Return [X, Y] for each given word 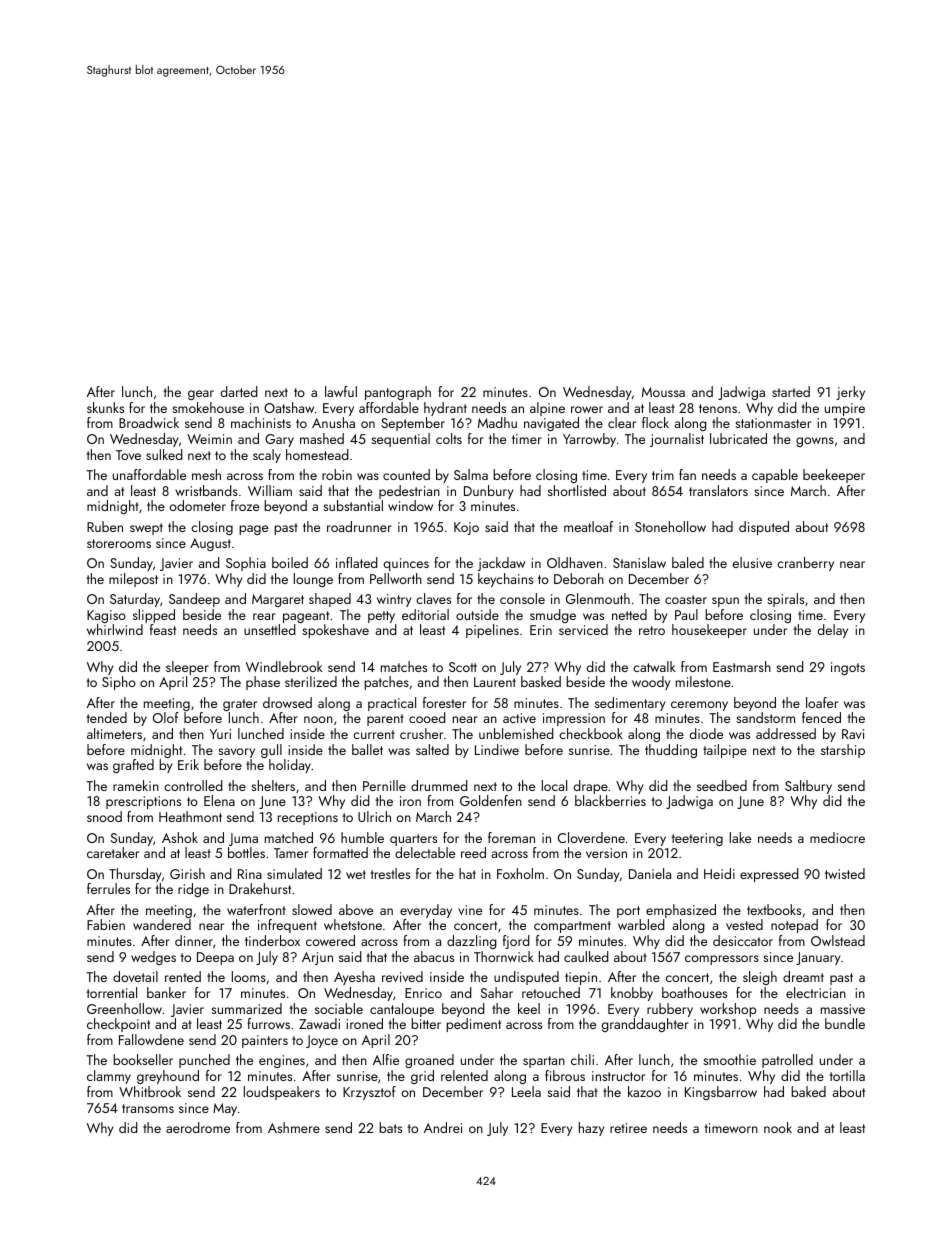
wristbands [206, 490]
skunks [105, 407]
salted [432, 749]
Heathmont [190, 816]
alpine [547, 409]
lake [740, 837]
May [225, 1109]
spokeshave [335, 631]
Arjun [317, 958]
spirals [785, 600]
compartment [572, 927]
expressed [769, 875]
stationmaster [773, 423]
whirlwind [115, 629]
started [791, 391]
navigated [551, 424]
